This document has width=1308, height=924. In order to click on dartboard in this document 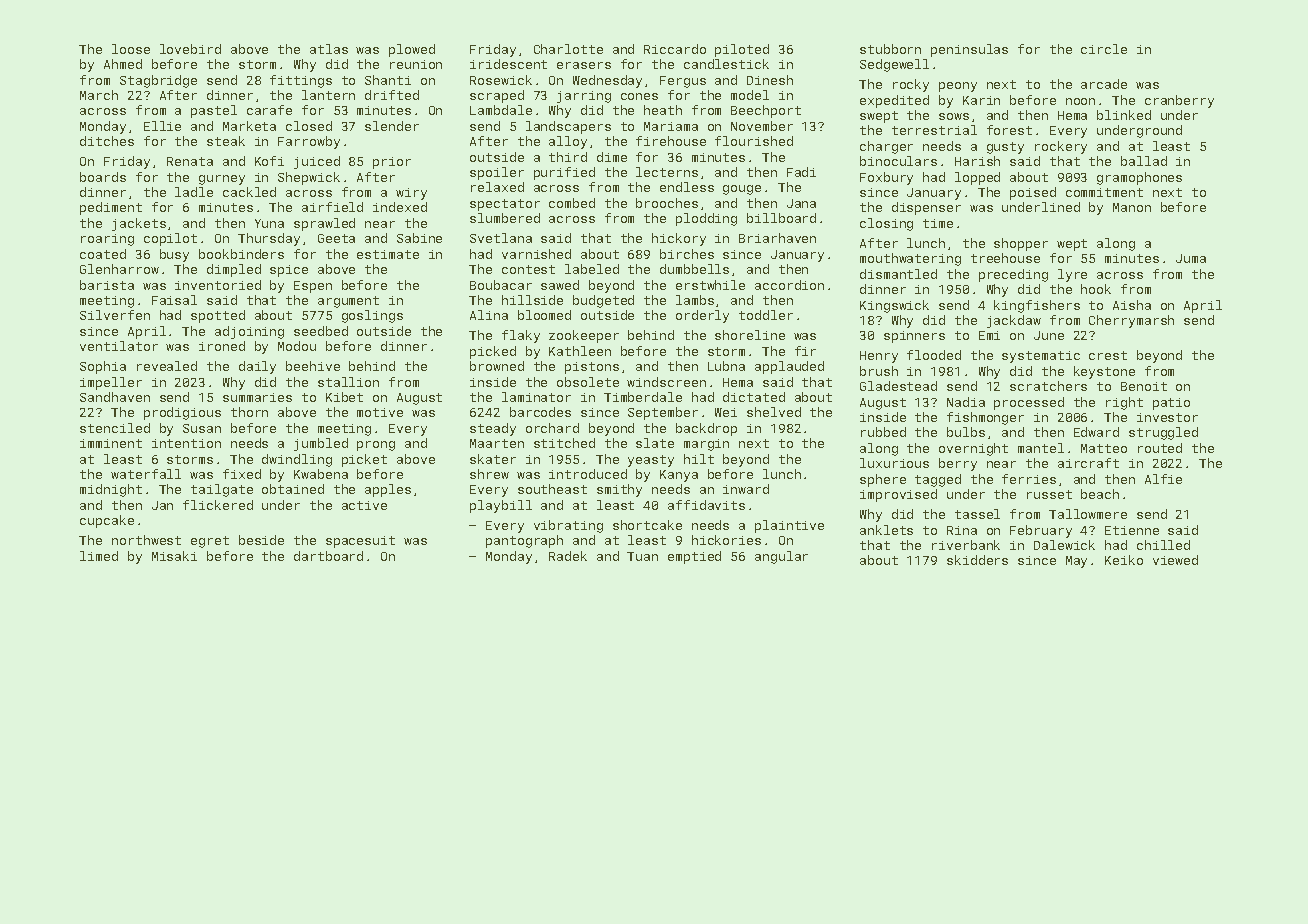, I will do `click(328, 556)`.
